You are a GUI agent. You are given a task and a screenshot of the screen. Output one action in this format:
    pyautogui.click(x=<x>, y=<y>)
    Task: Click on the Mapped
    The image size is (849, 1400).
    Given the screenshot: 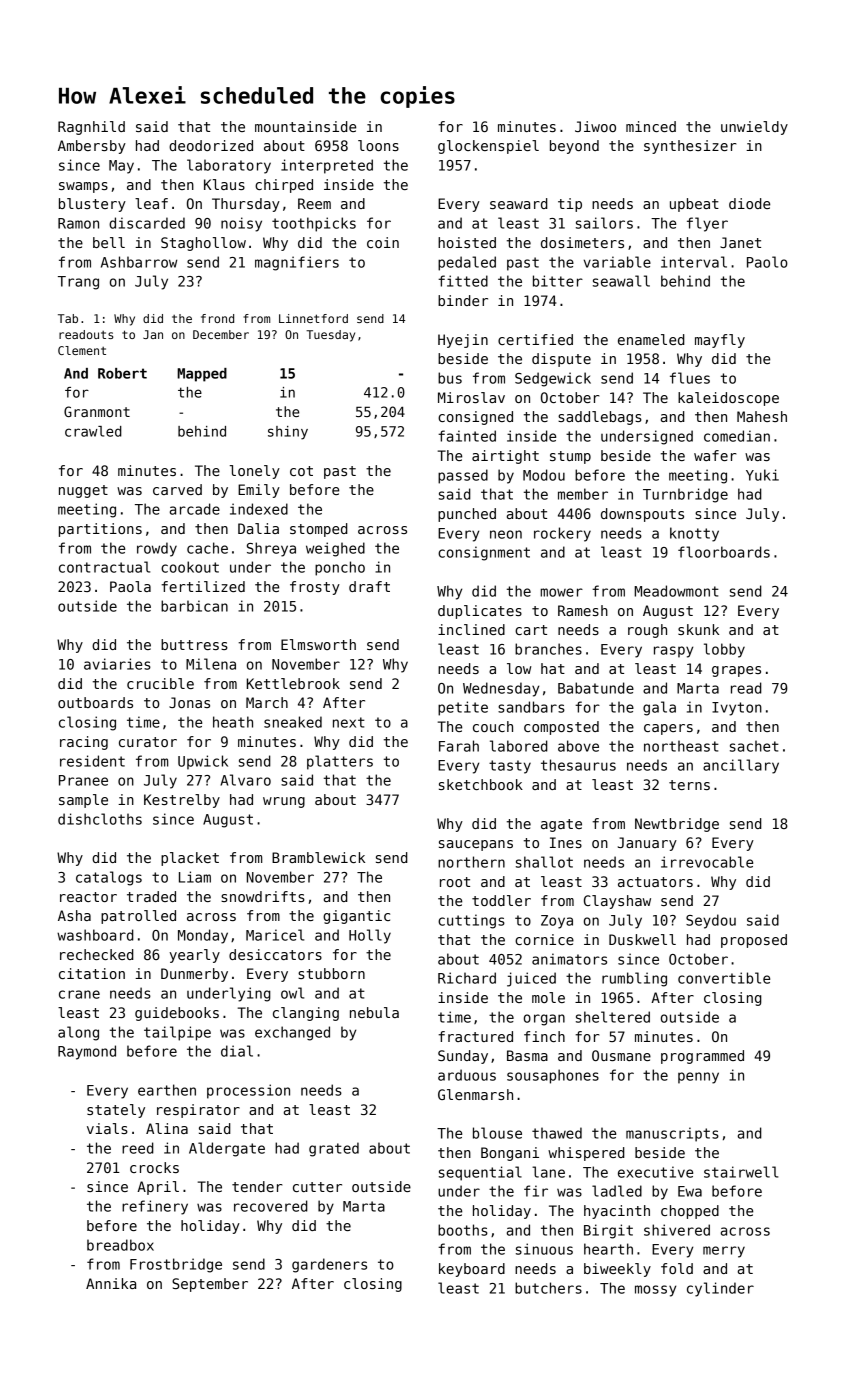 What is the action you would take?
    pyautogui.click(x=202, y=375)
